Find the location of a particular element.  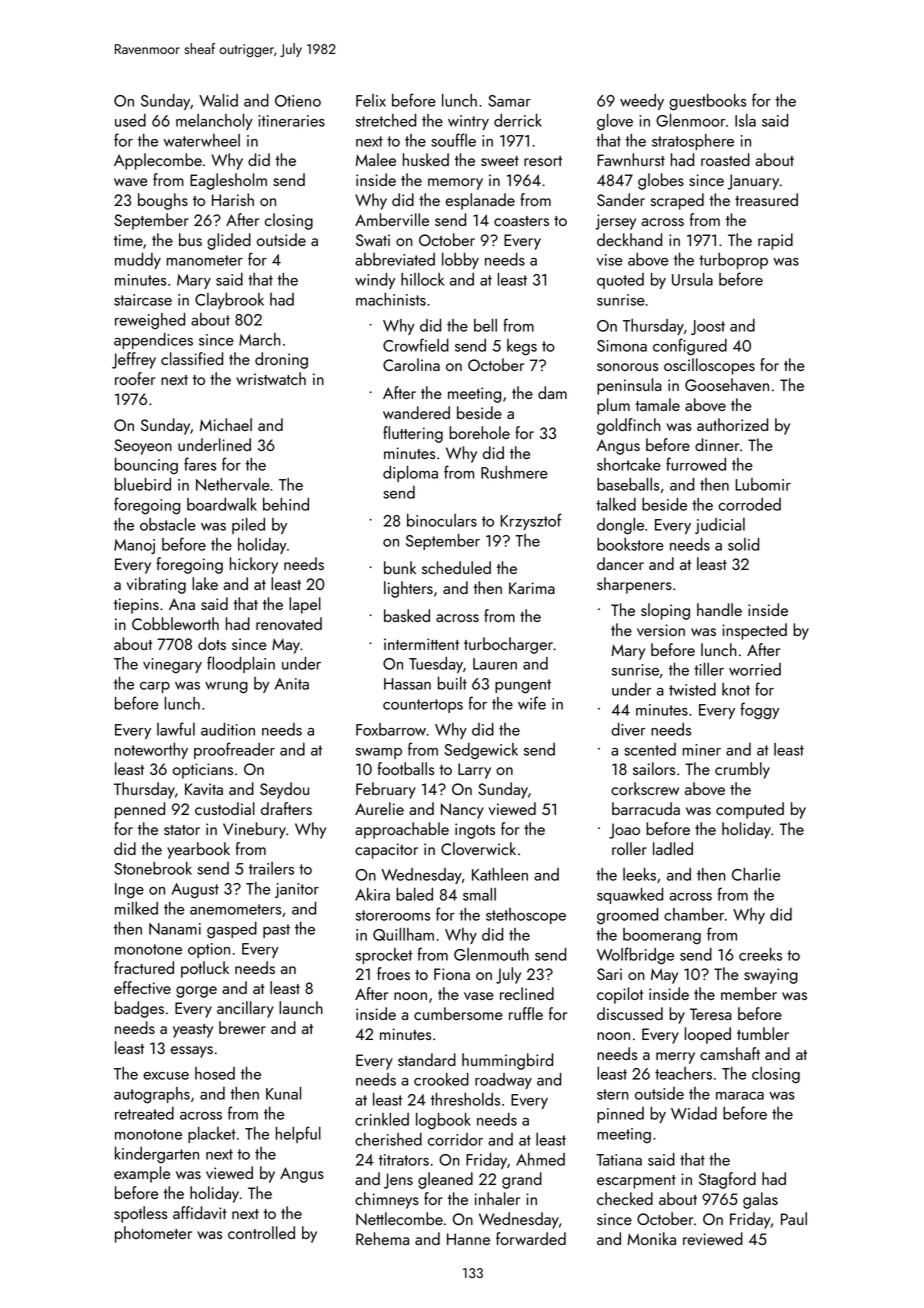

Rushmere is located at coordinates (514, 472).
